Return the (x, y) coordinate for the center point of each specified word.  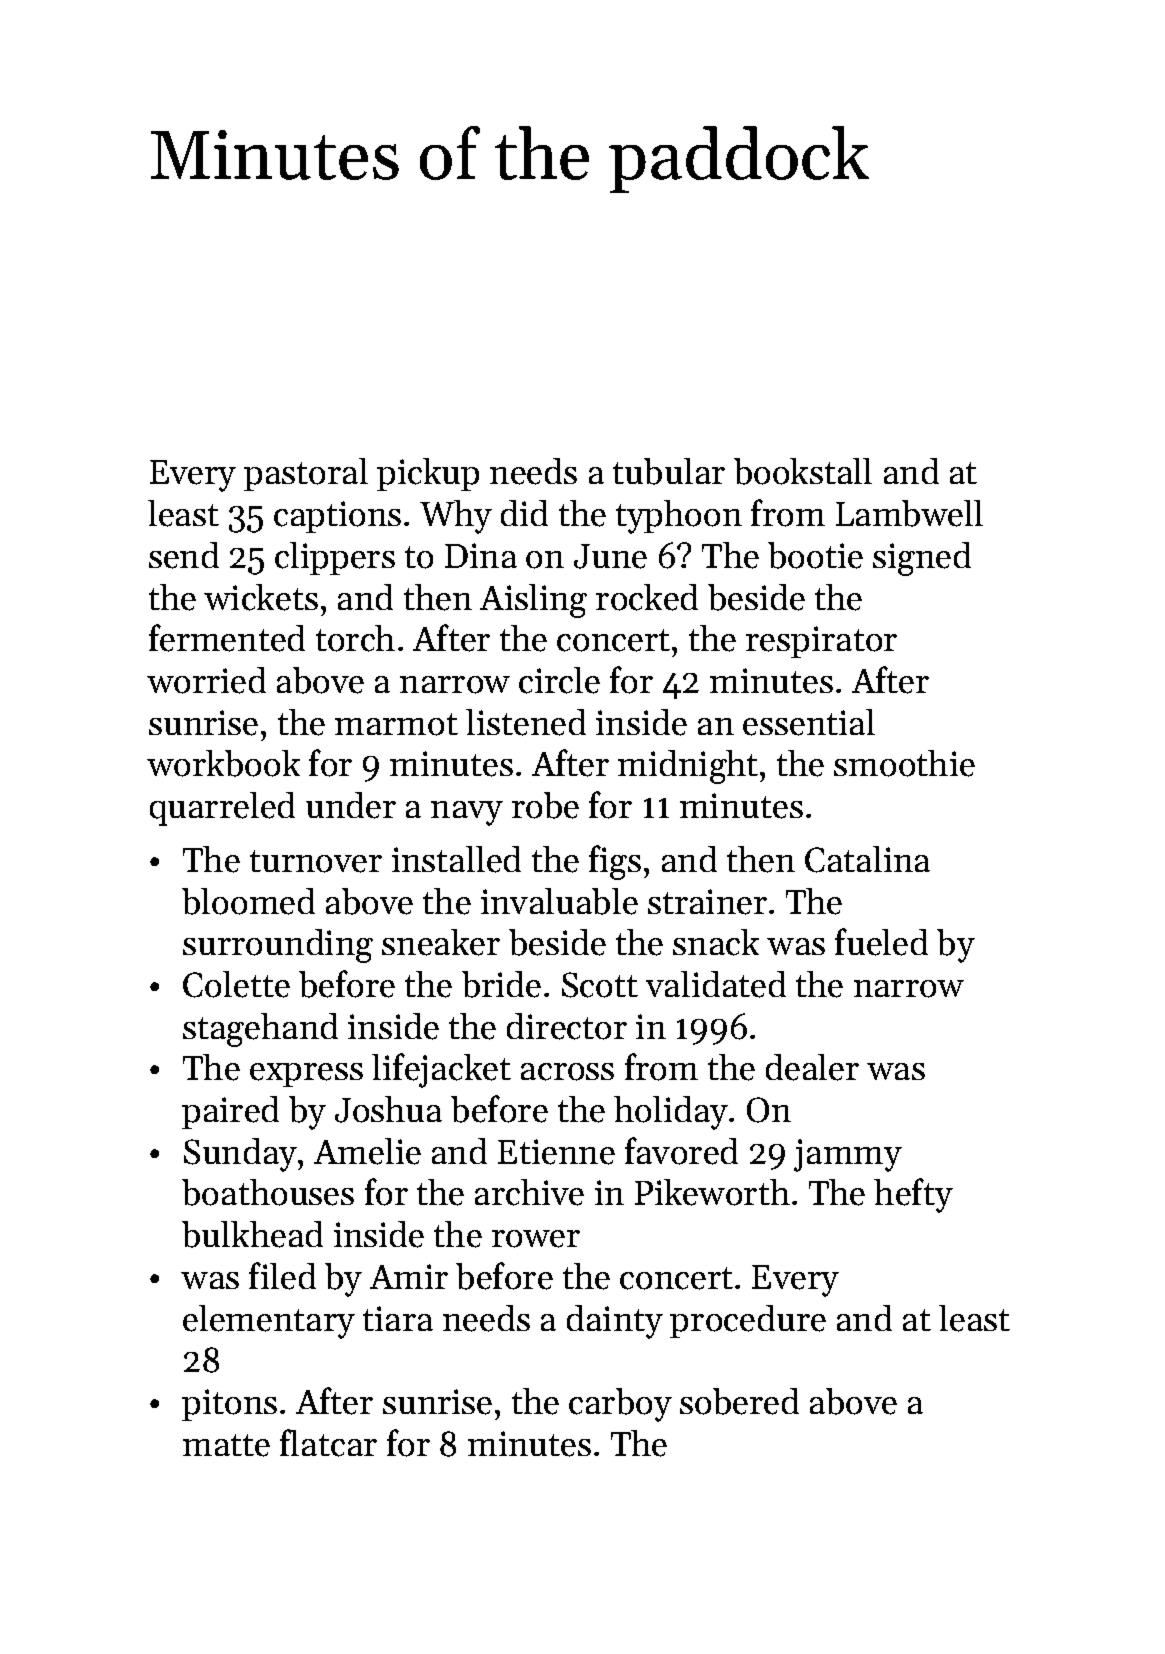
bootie (815, 555)
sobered (739, 1401)
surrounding (278, 946)
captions (337, 517)
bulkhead (252, 1234)
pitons (229, 1405)
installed (456, 859)
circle (559, 680)
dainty (615, 1322)
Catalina (867, 859)
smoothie (904, 763)
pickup (428, 474)
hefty (913, 1195)
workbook (223, 763)
